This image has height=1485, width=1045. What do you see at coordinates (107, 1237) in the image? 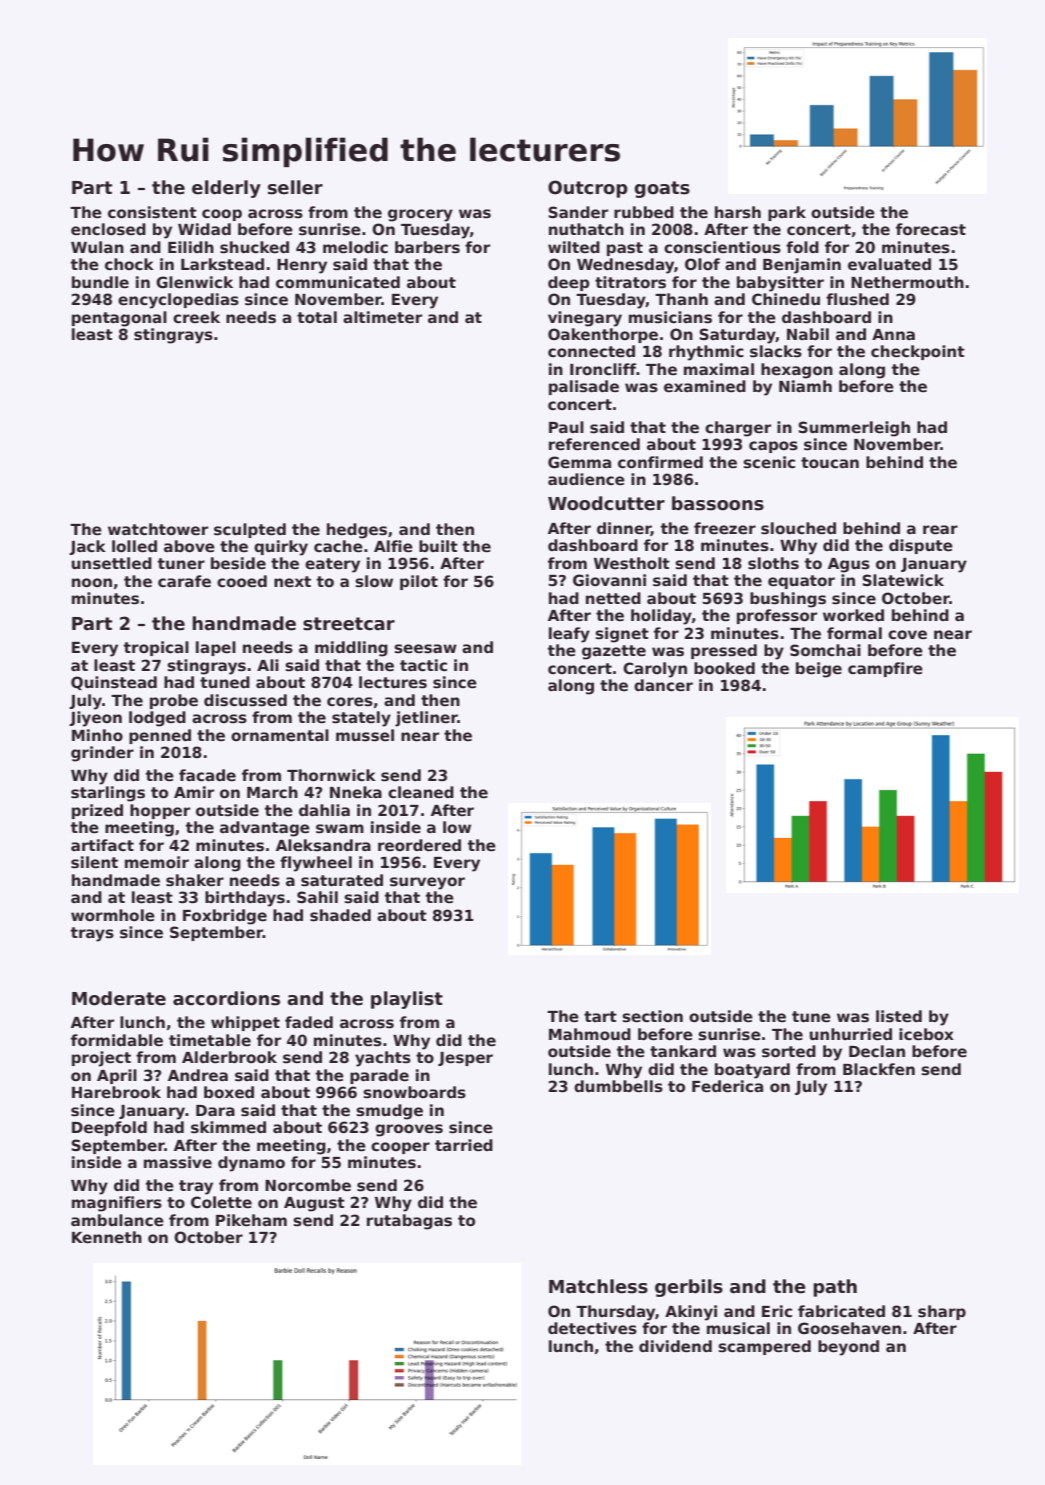
I see `Kenneth` at bounding box center [107, 1237].
